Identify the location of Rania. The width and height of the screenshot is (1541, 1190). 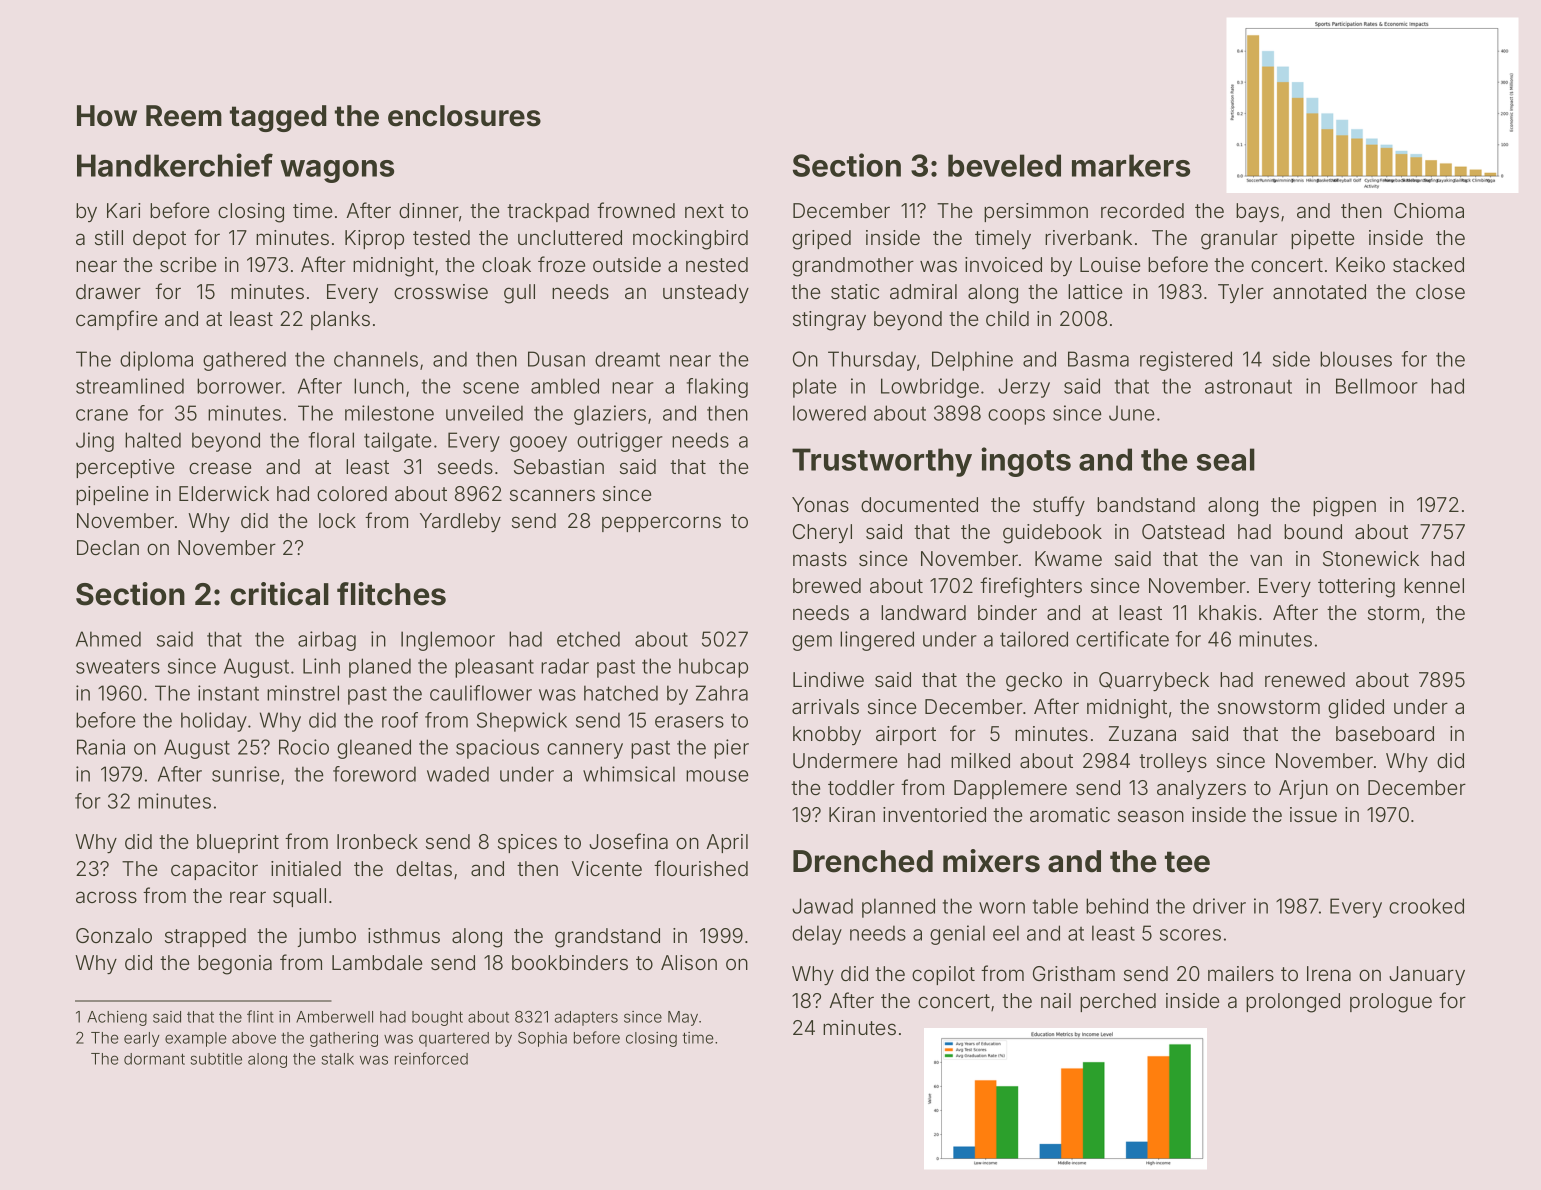
(101, 747).
